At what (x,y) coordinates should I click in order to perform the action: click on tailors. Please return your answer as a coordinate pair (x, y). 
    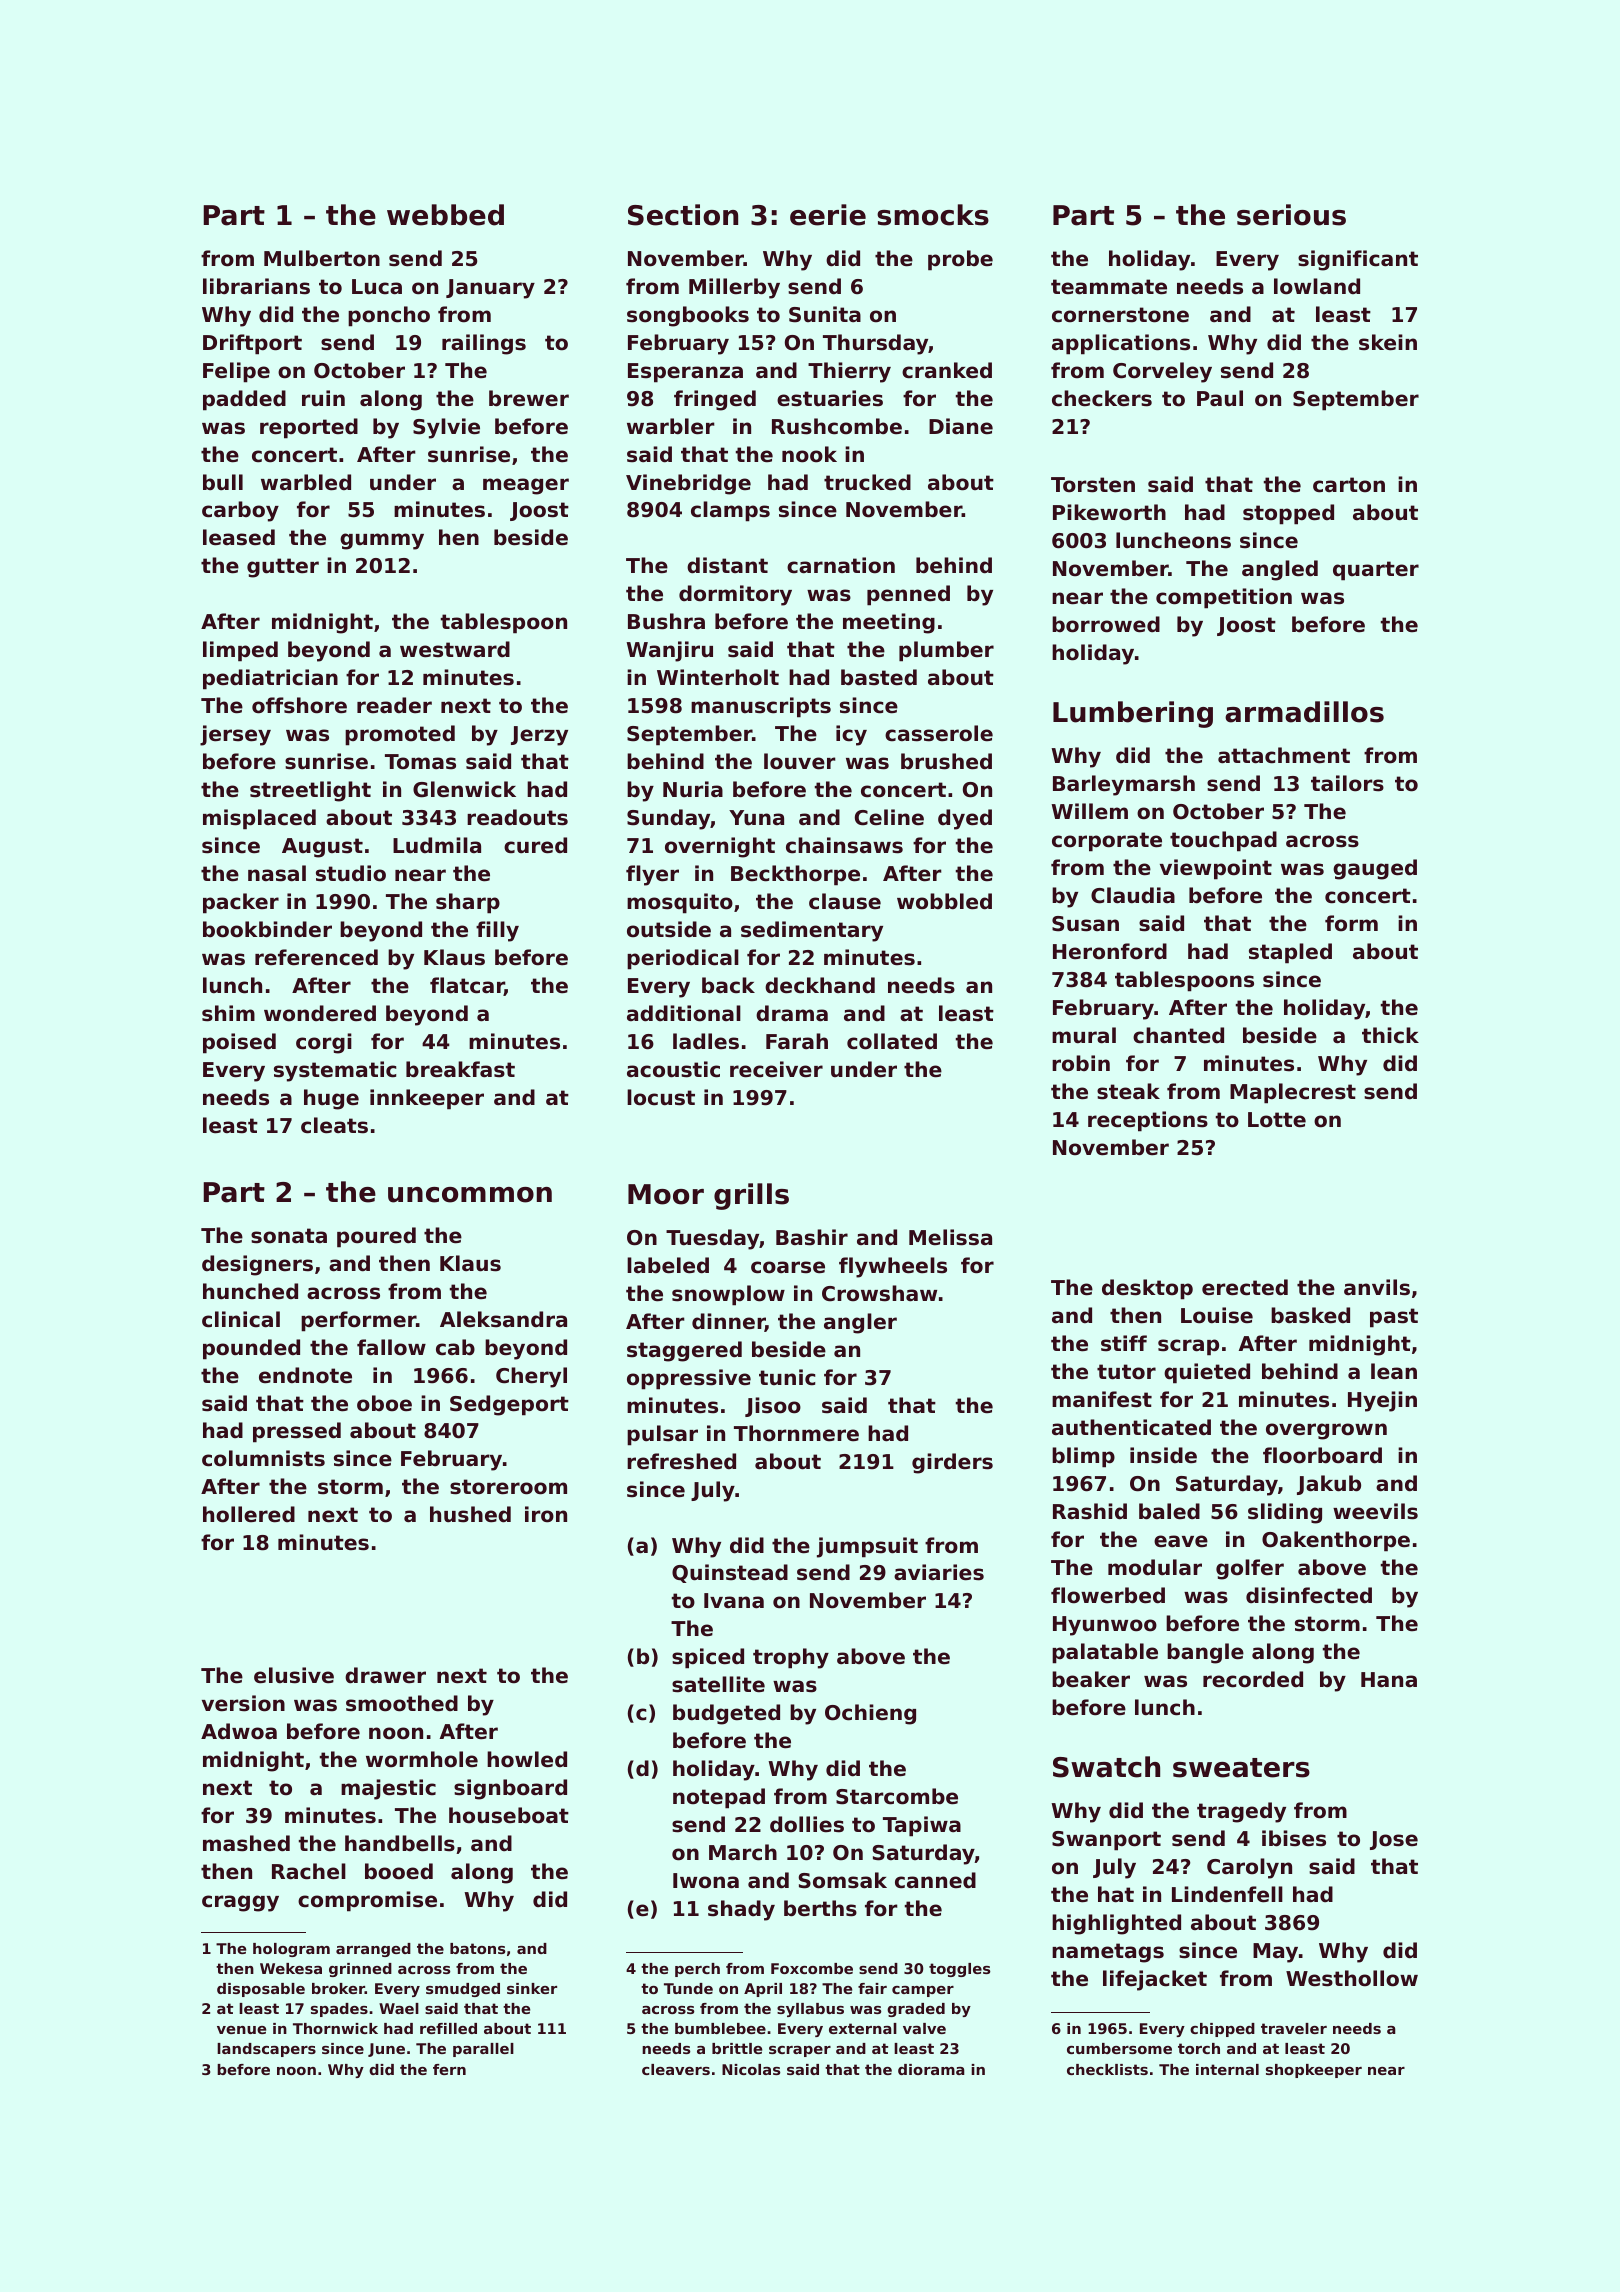
    Looking at the image, I should click on (1347, 783).
